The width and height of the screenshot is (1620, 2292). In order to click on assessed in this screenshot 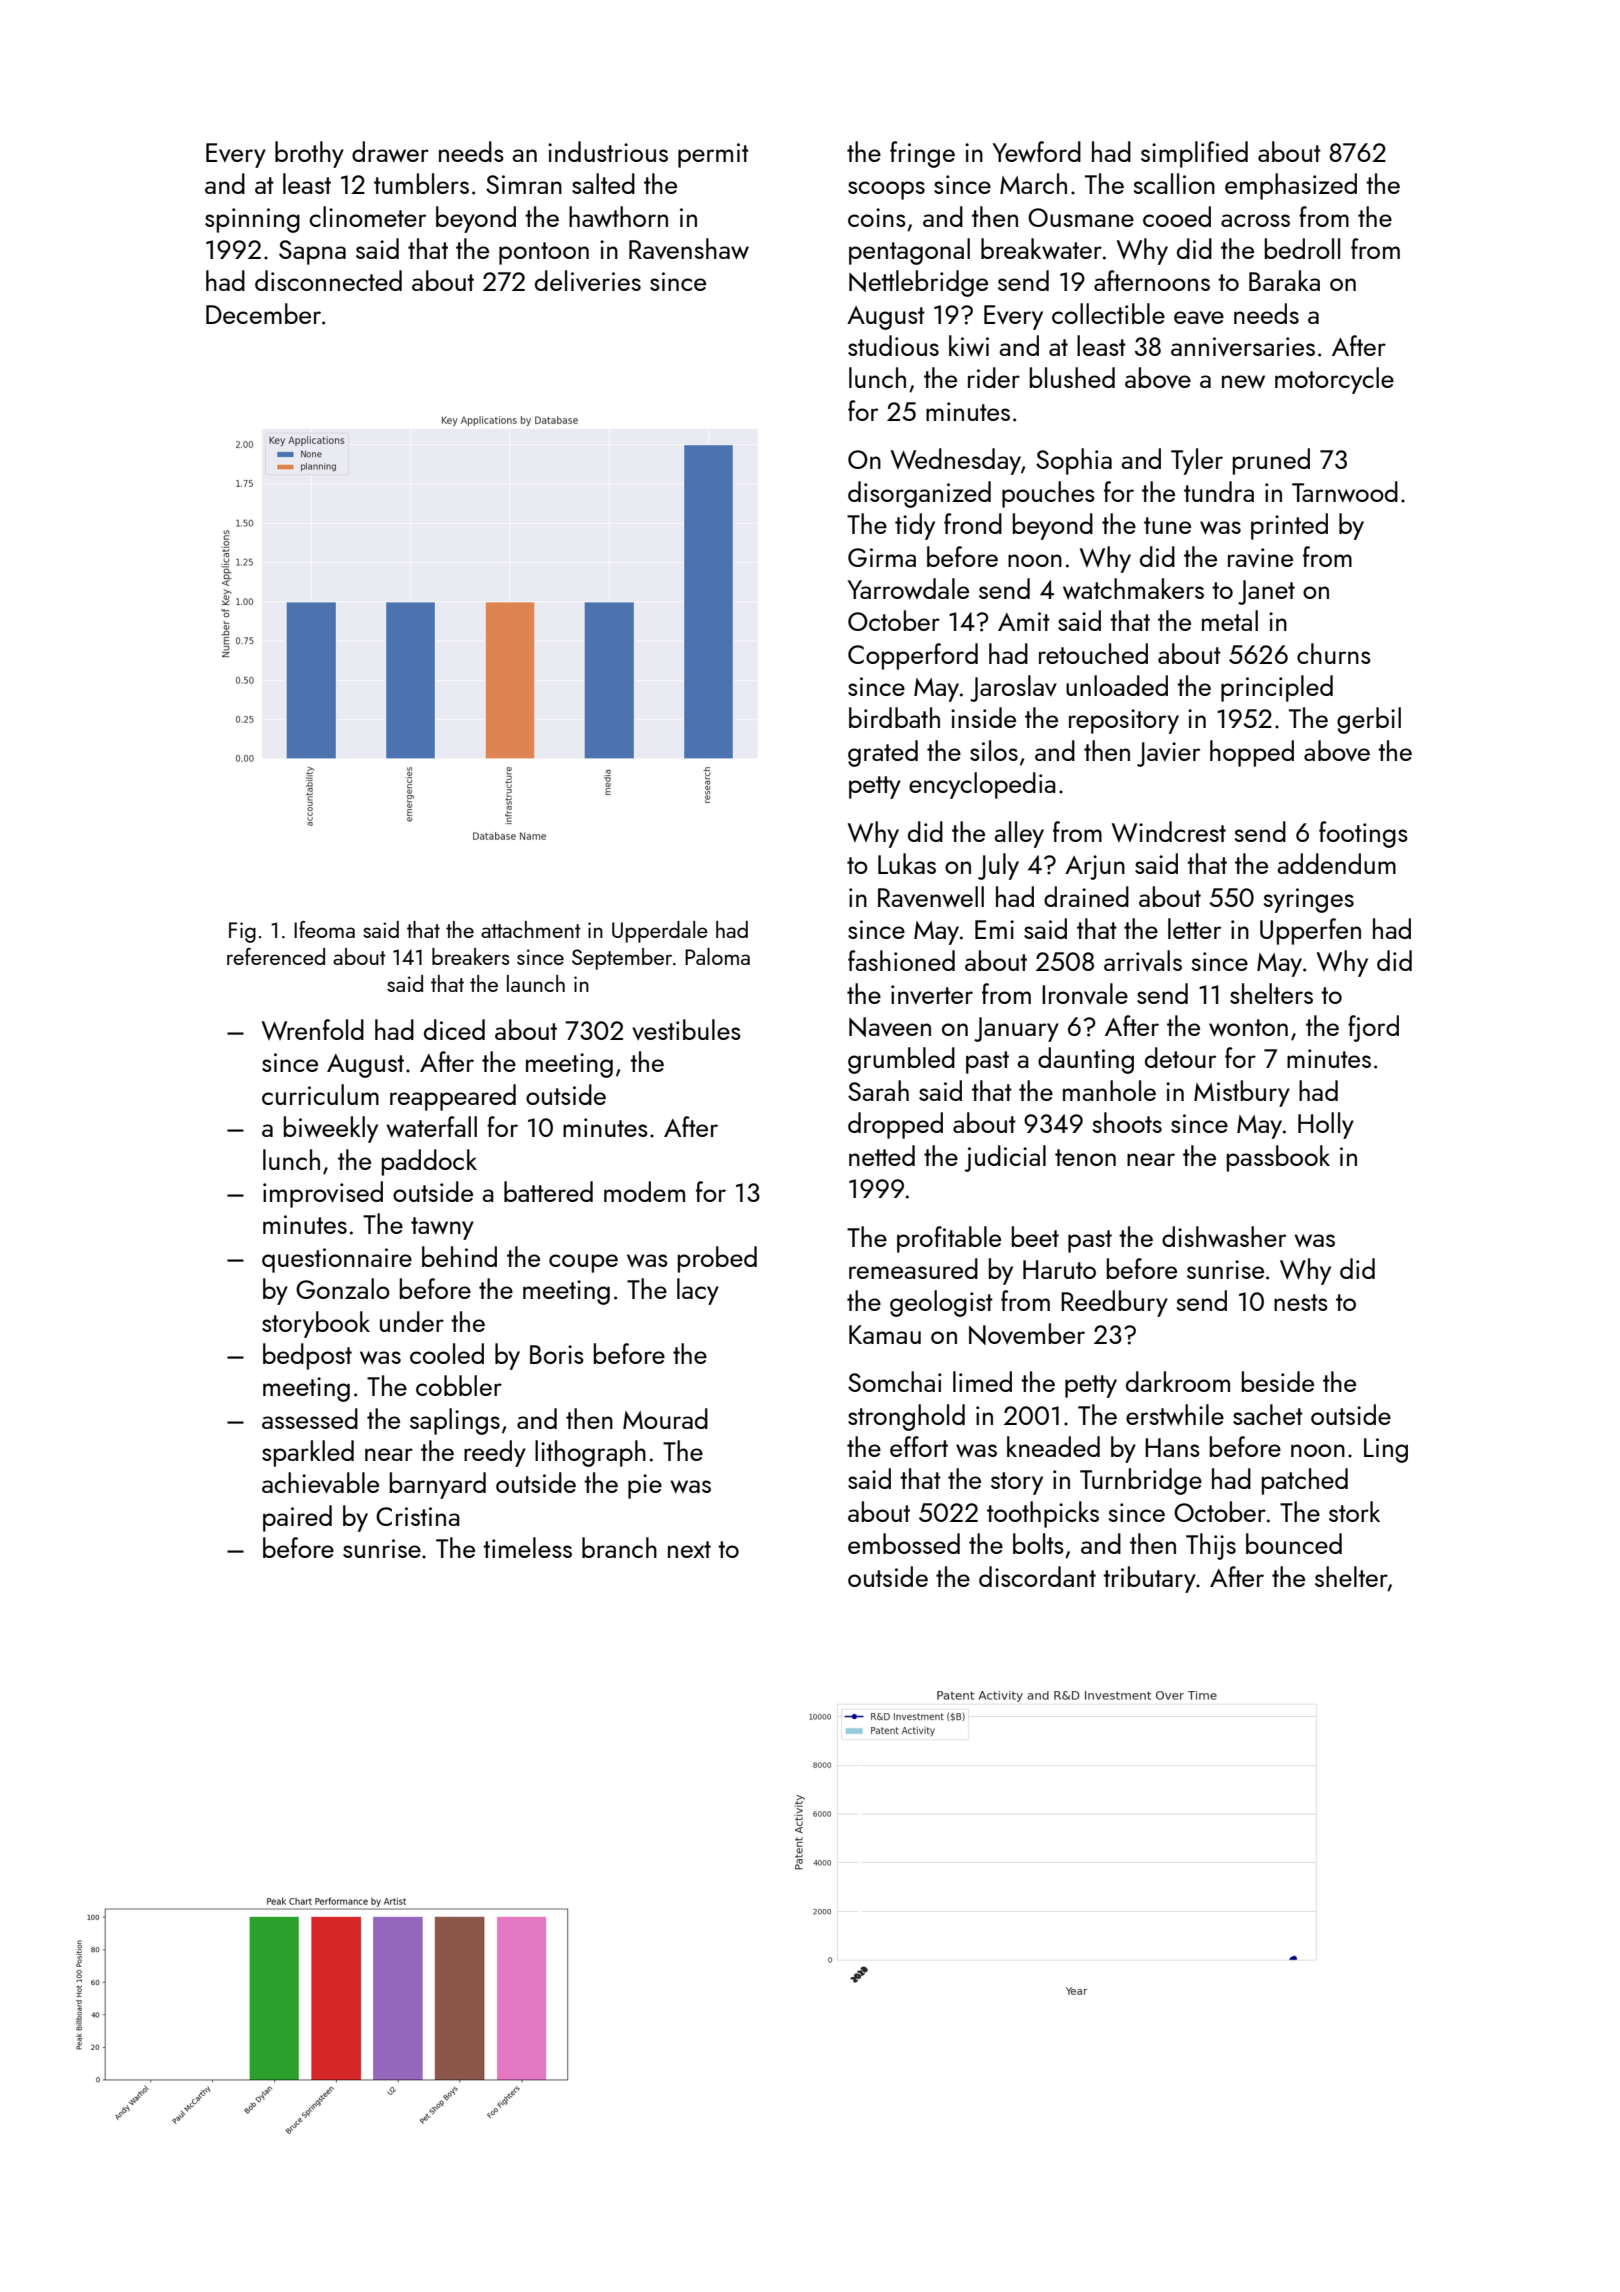, I will do `click(310, 1418)`.
